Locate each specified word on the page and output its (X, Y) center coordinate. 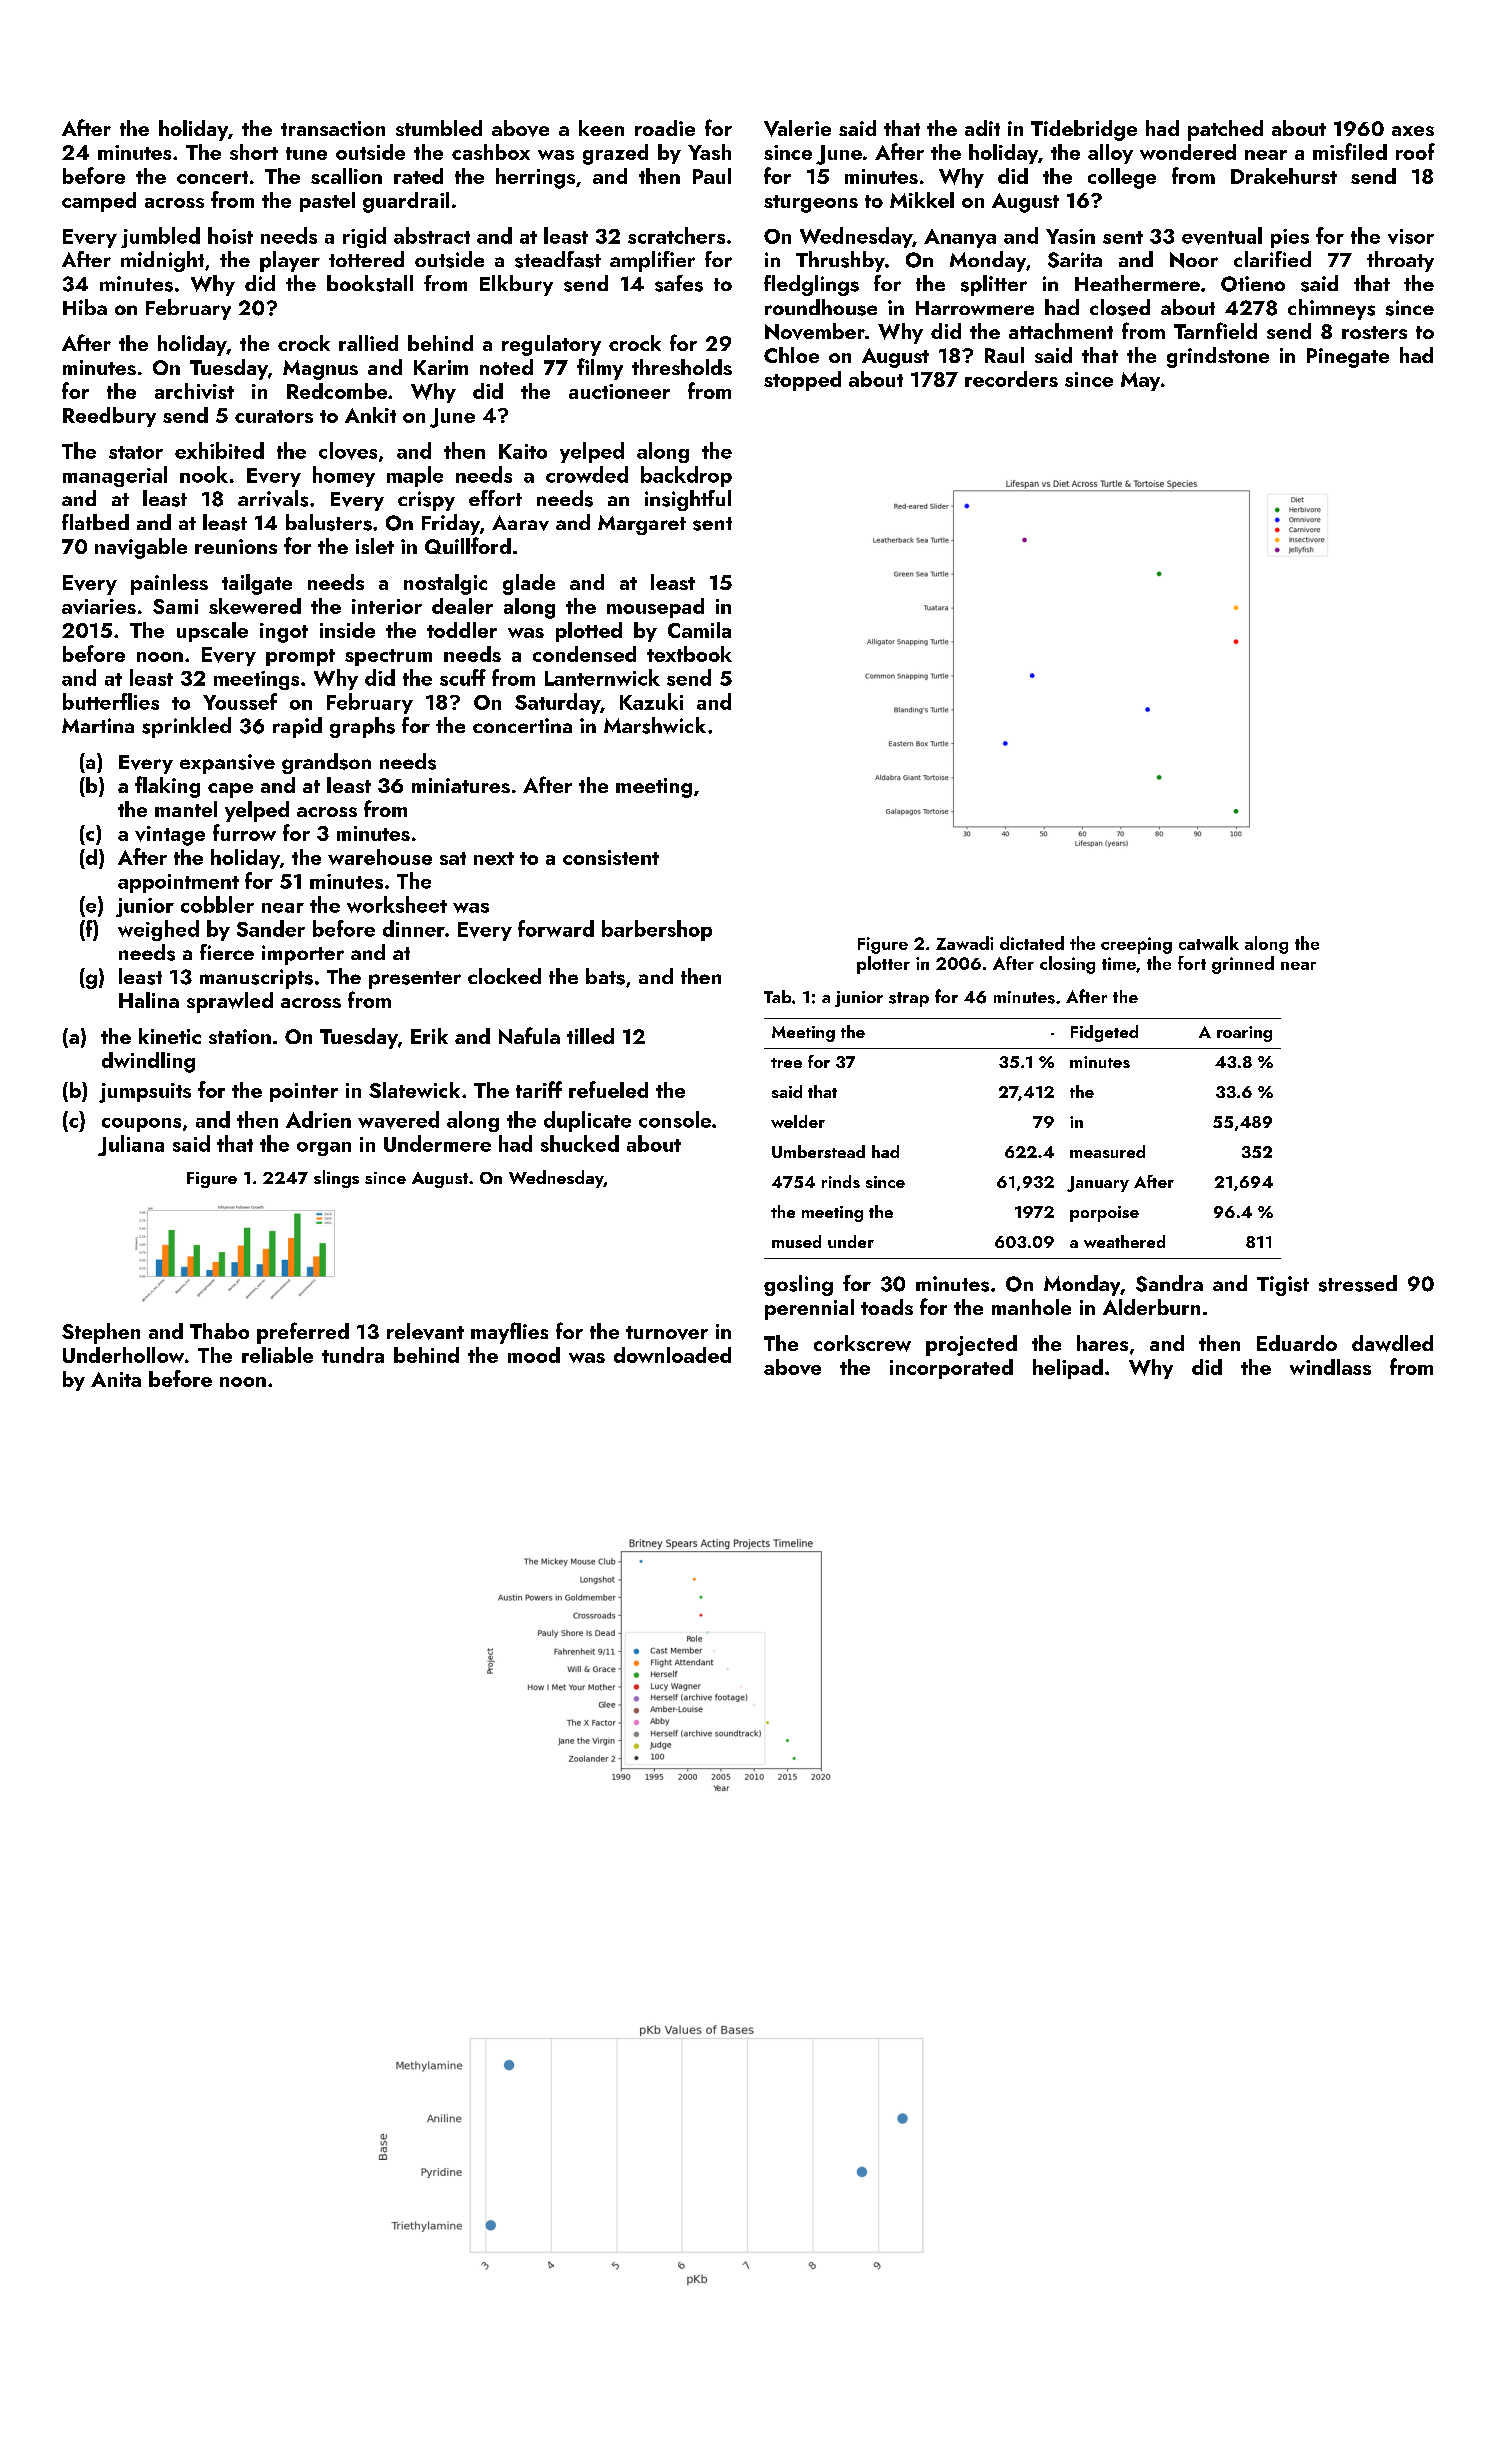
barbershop (657, 930)
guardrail (406, 202)
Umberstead (818, 1151)
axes (1413, 131)
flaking (167, 787)
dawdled (1392, 1343)
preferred (303, 1333)
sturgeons (811, 204)
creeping (1136, 945)
